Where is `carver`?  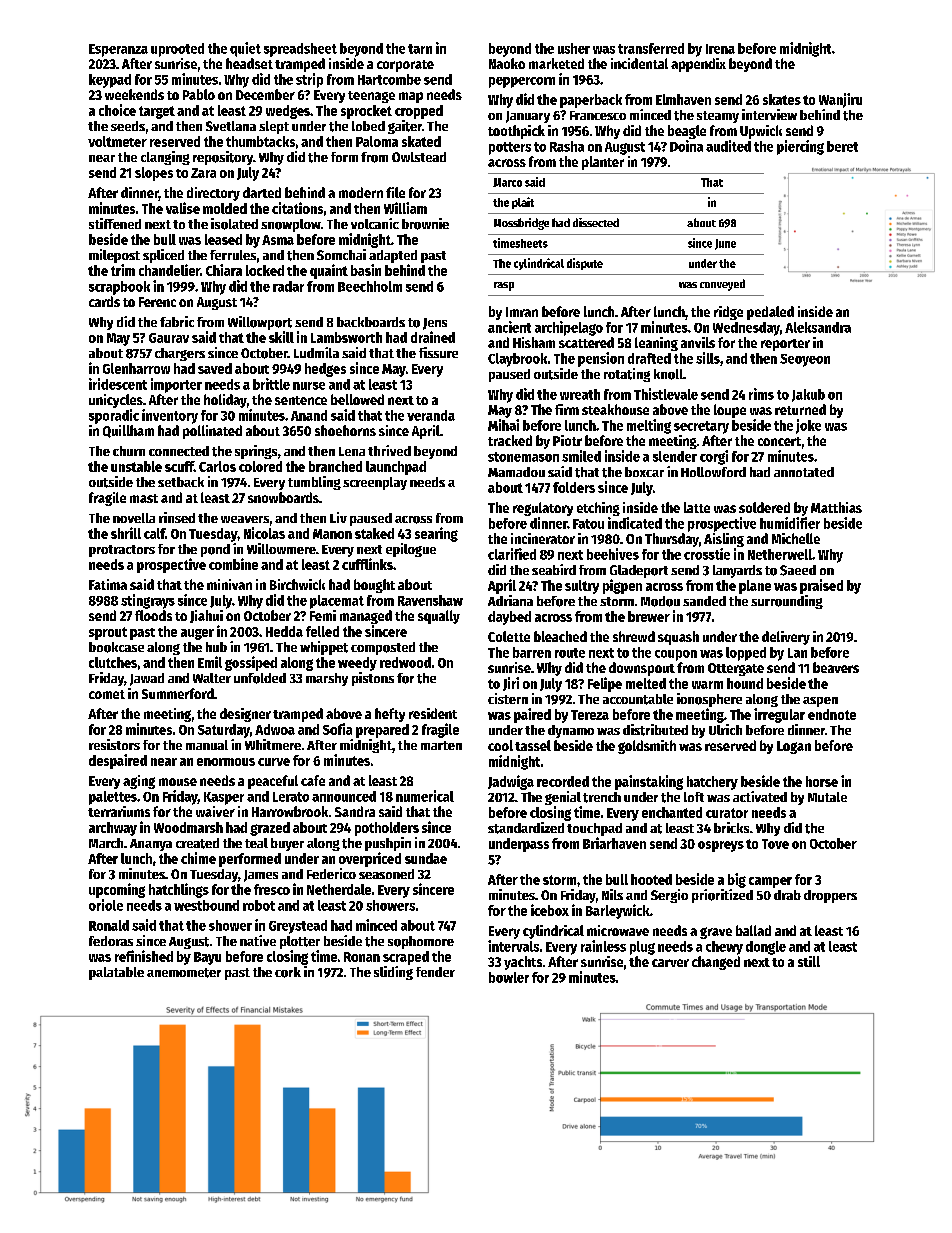 carver is located at coordinates (670, 963).
